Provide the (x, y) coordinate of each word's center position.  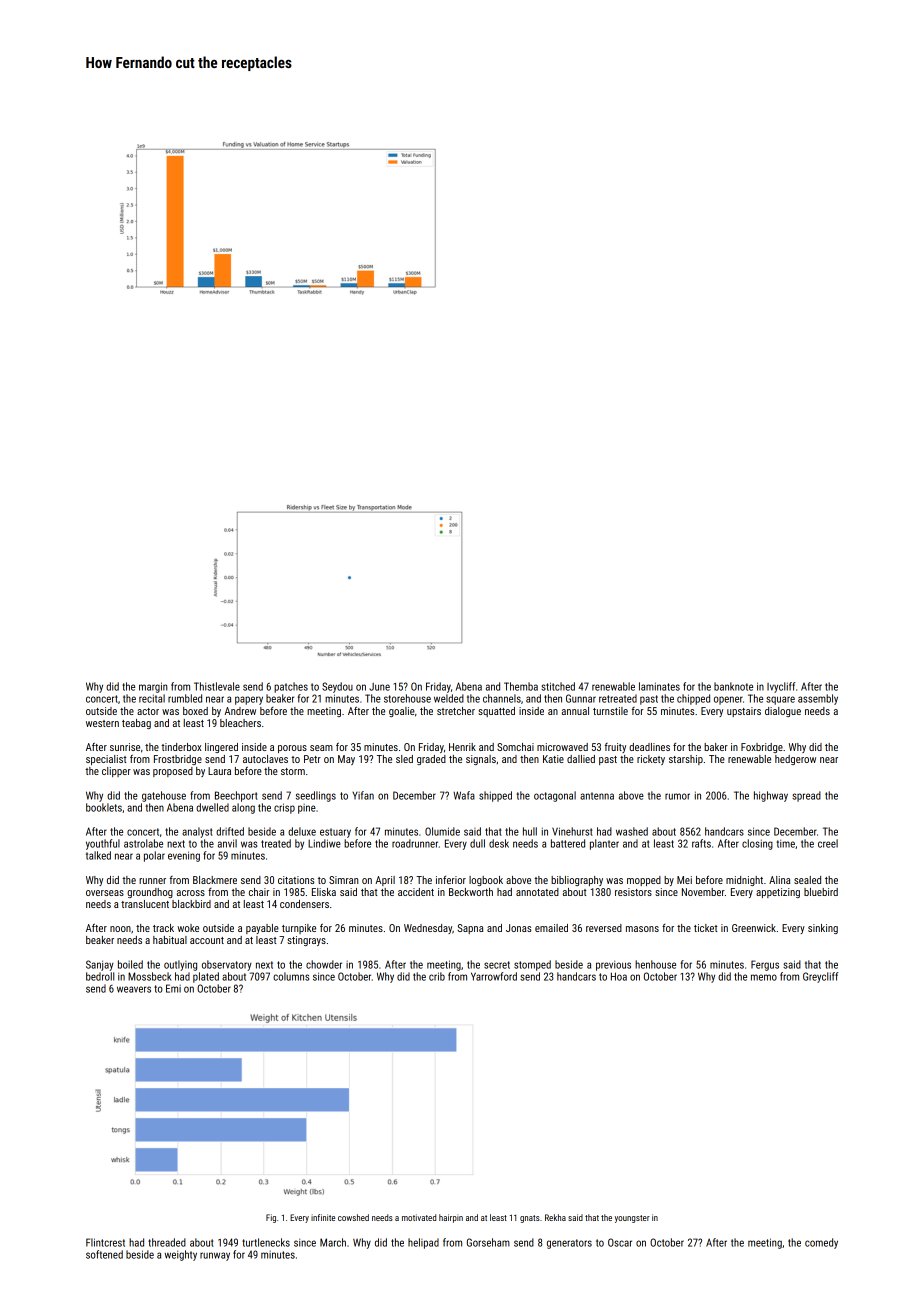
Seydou (337, 687)
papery (249, 700)
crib (437, 976)
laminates (659, 686)
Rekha (555, 1217)
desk (499, 843)
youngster (632, 1219)
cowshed (353, 1217)
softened (104, 1254)
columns (291, 976)
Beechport (236, 796)
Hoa (619, 976)
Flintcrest (105, 1242)
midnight (744, 881)
